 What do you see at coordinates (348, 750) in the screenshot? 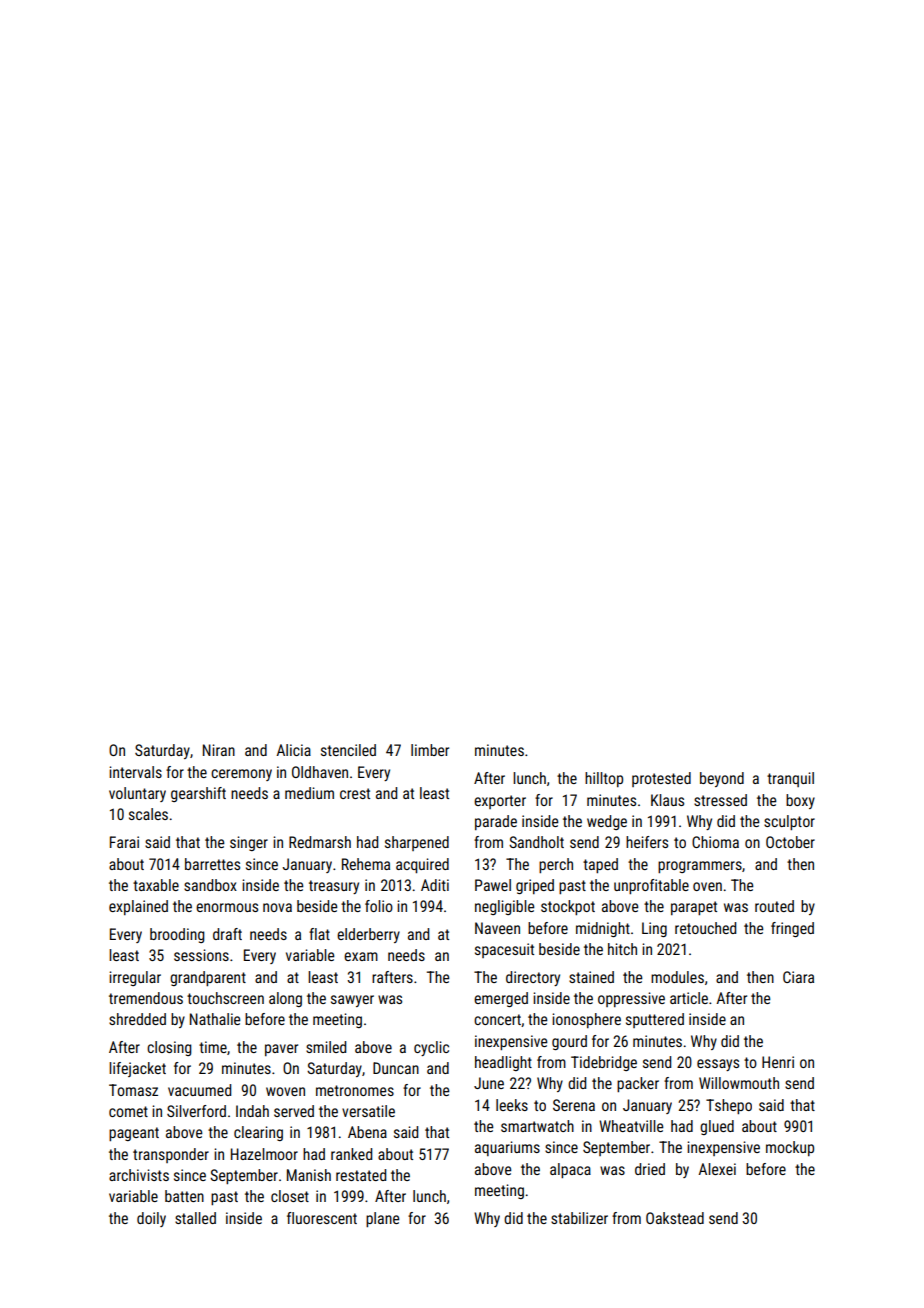
I see `stenciled` at bounding box center [348, 750].
